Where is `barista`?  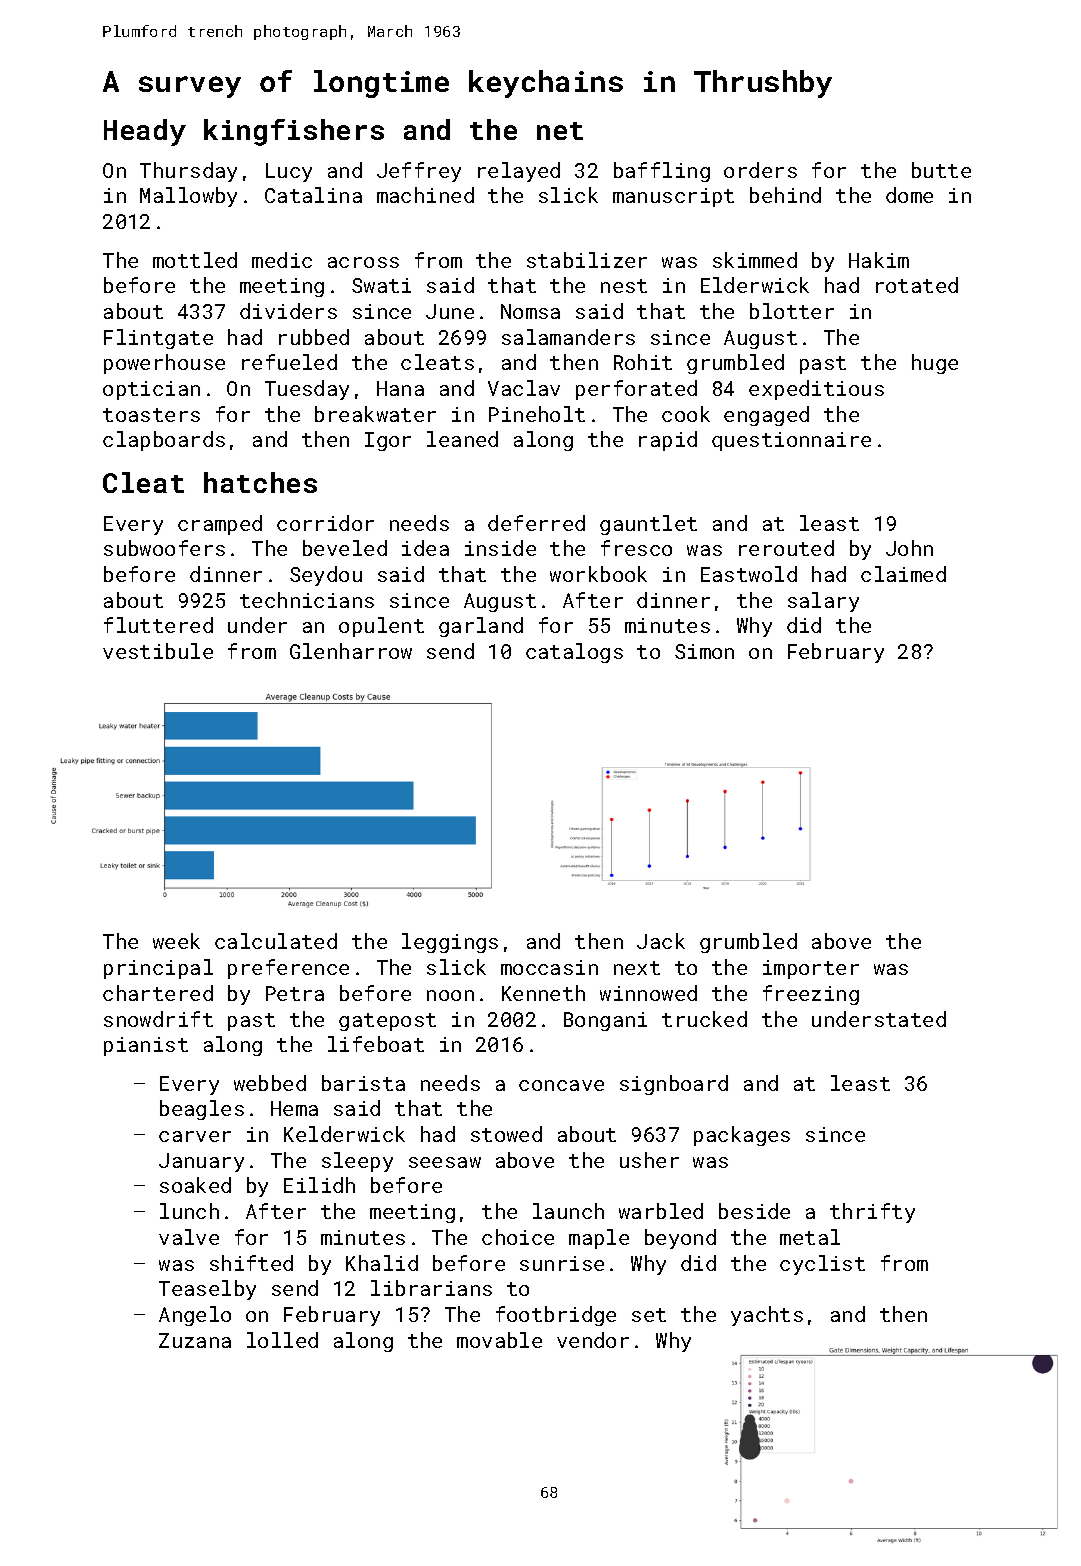 barista is located at coordinates (363, 1083).
